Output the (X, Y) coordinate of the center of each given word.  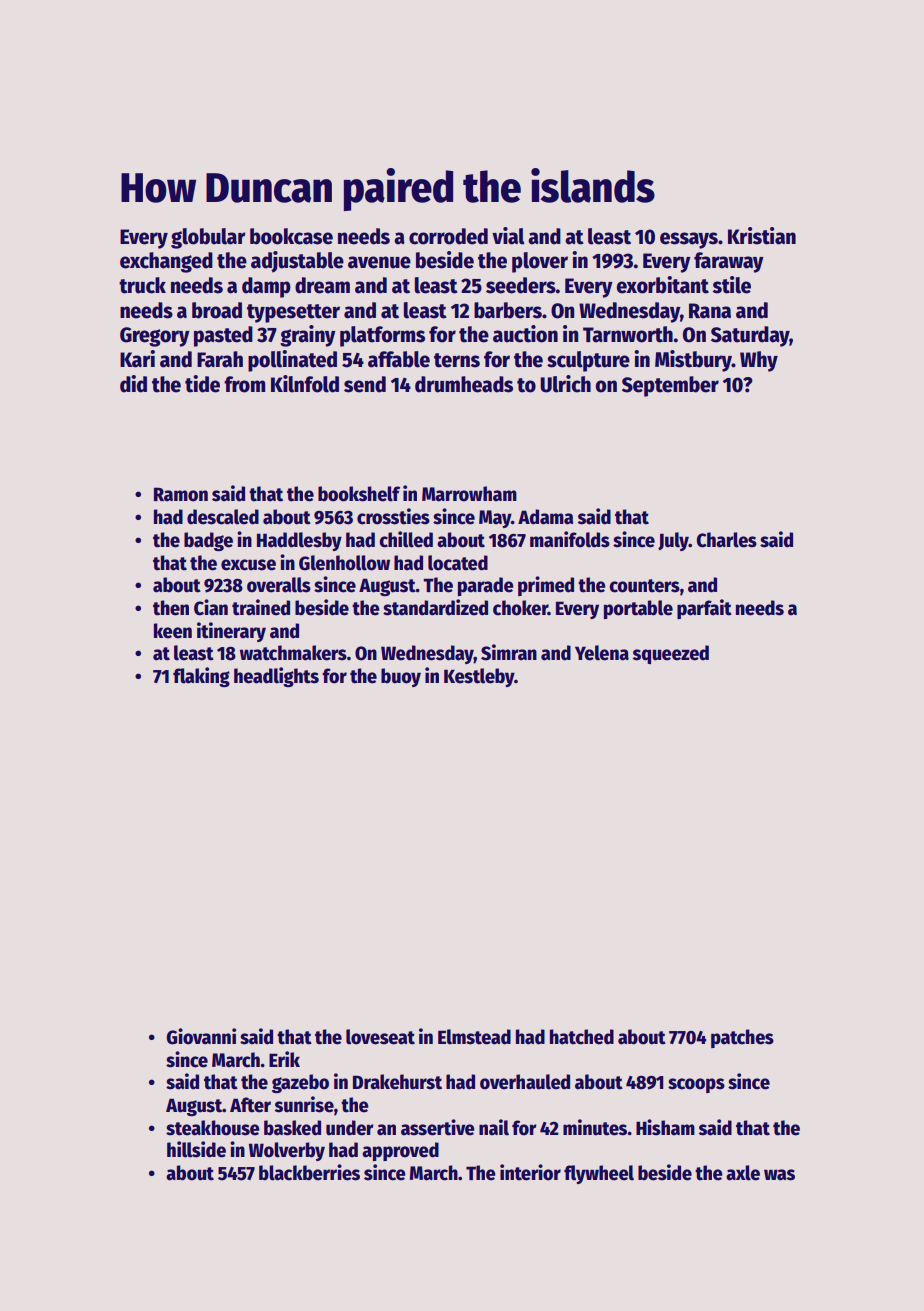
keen (173, 631)
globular (208, 238)
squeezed (671, 654)
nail (494, 1127)
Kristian (762, 236)
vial (508, 236)
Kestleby (479, 677)
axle (743, 1173)
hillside (196, 1149)
